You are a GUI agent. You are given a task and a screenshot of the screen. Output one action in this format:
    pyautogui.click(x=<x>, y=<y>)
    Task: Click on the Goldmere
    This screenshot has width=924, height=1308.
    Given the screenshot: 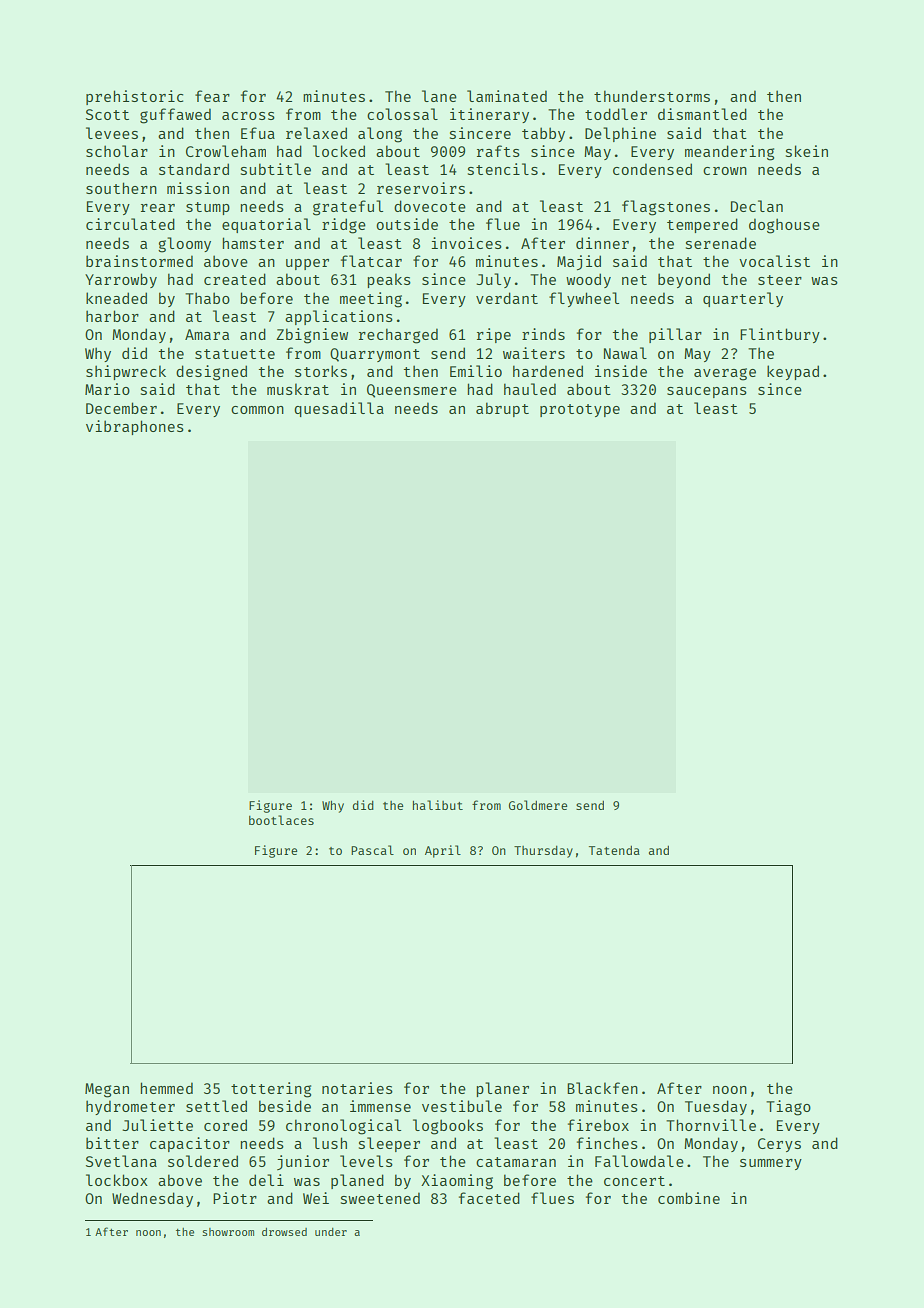 What is the action you would take?
    pyautogui.click(x=538, y=805)
